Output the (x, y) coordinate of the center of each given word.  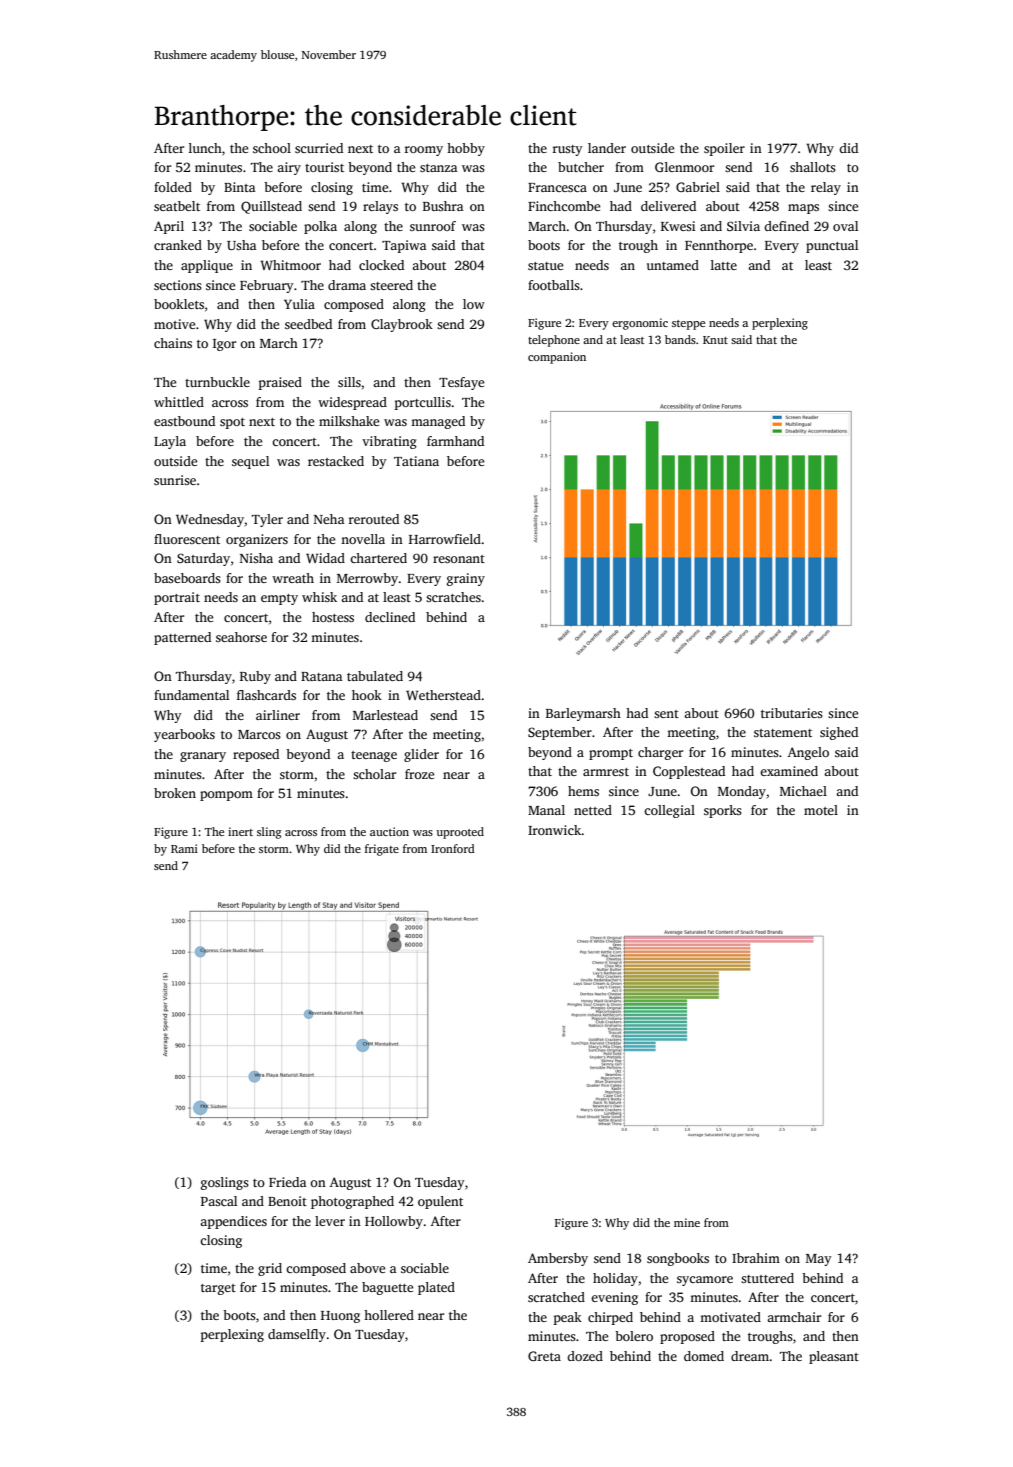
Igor (224, 345)
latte (724, 265)
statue (545, 266)
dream (750, 1356)
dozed (585, 1356)
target (218, 1289)
